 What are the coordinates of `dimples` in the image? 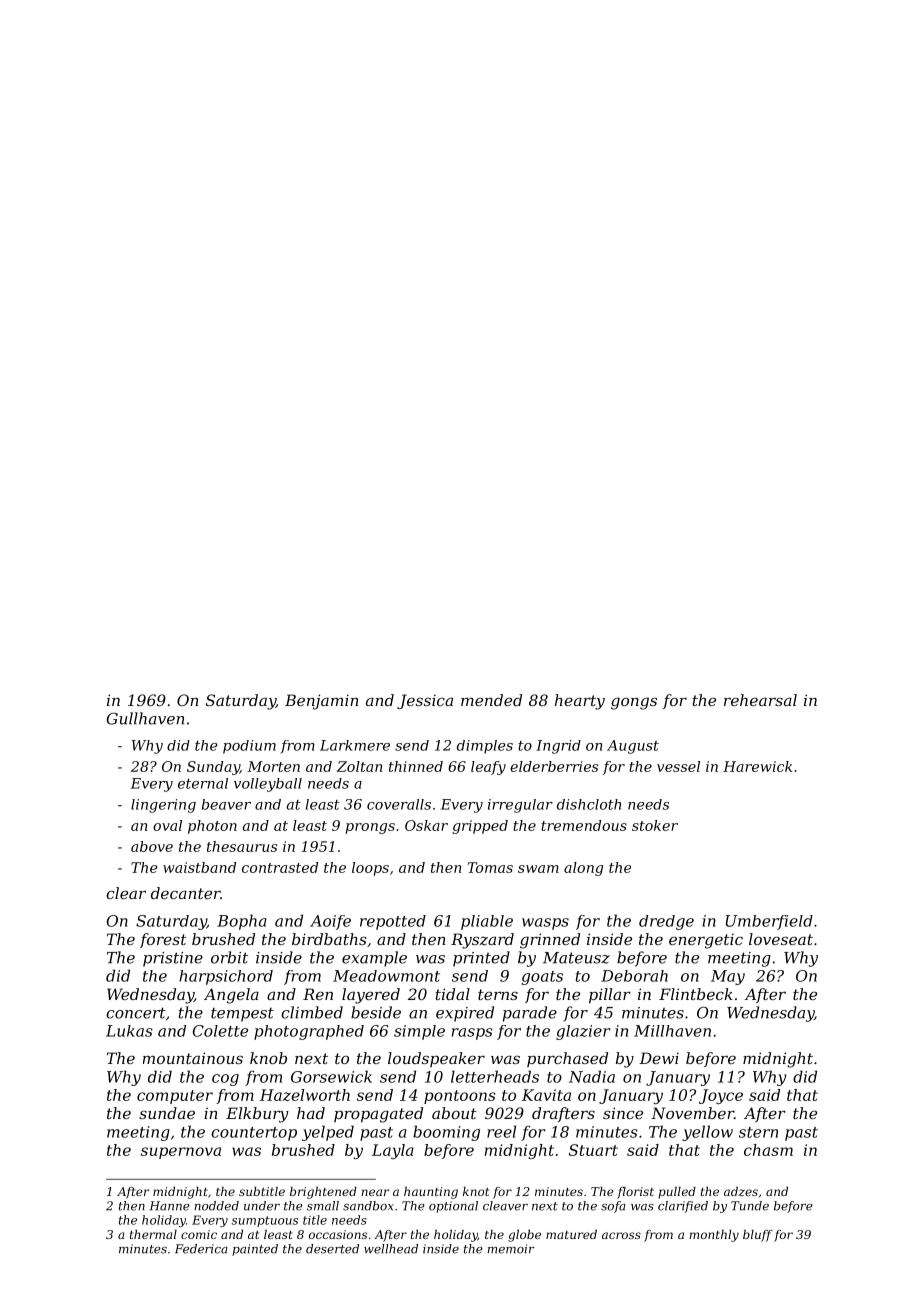 It's located at (485, 747).
